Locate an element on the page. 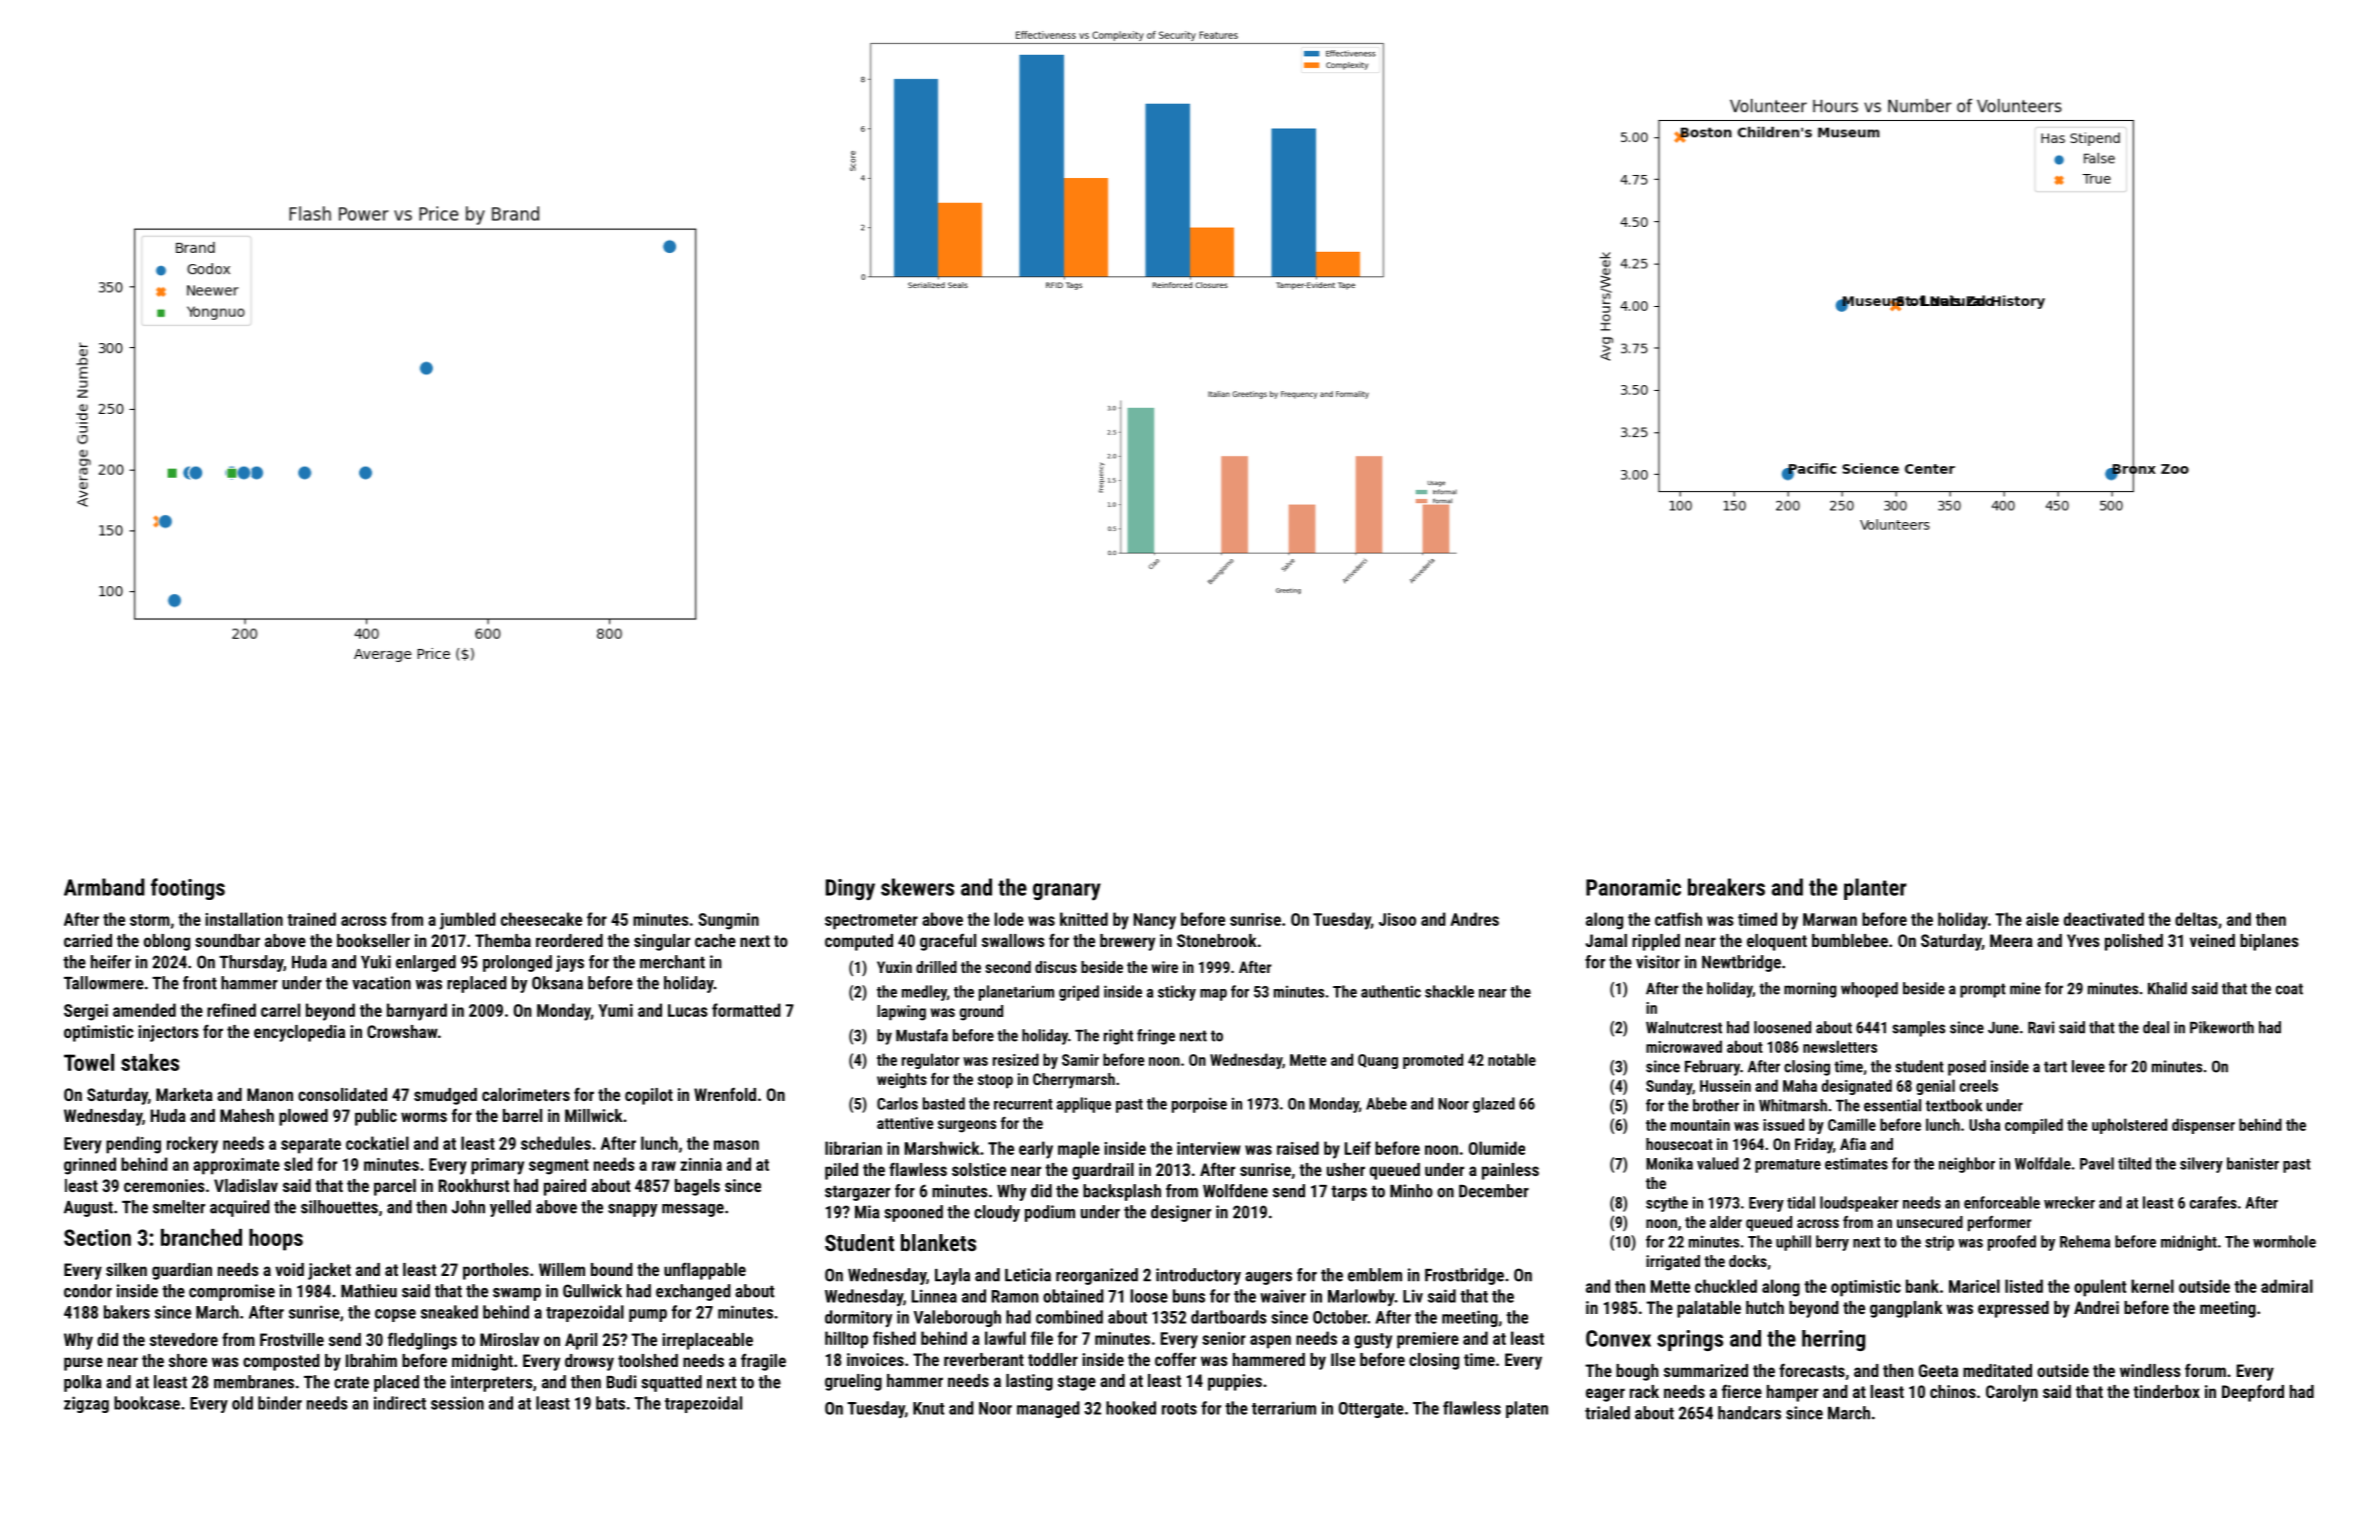 The image size is (2380, 1540). dispenser is located at coordinates (2203, 1126).
